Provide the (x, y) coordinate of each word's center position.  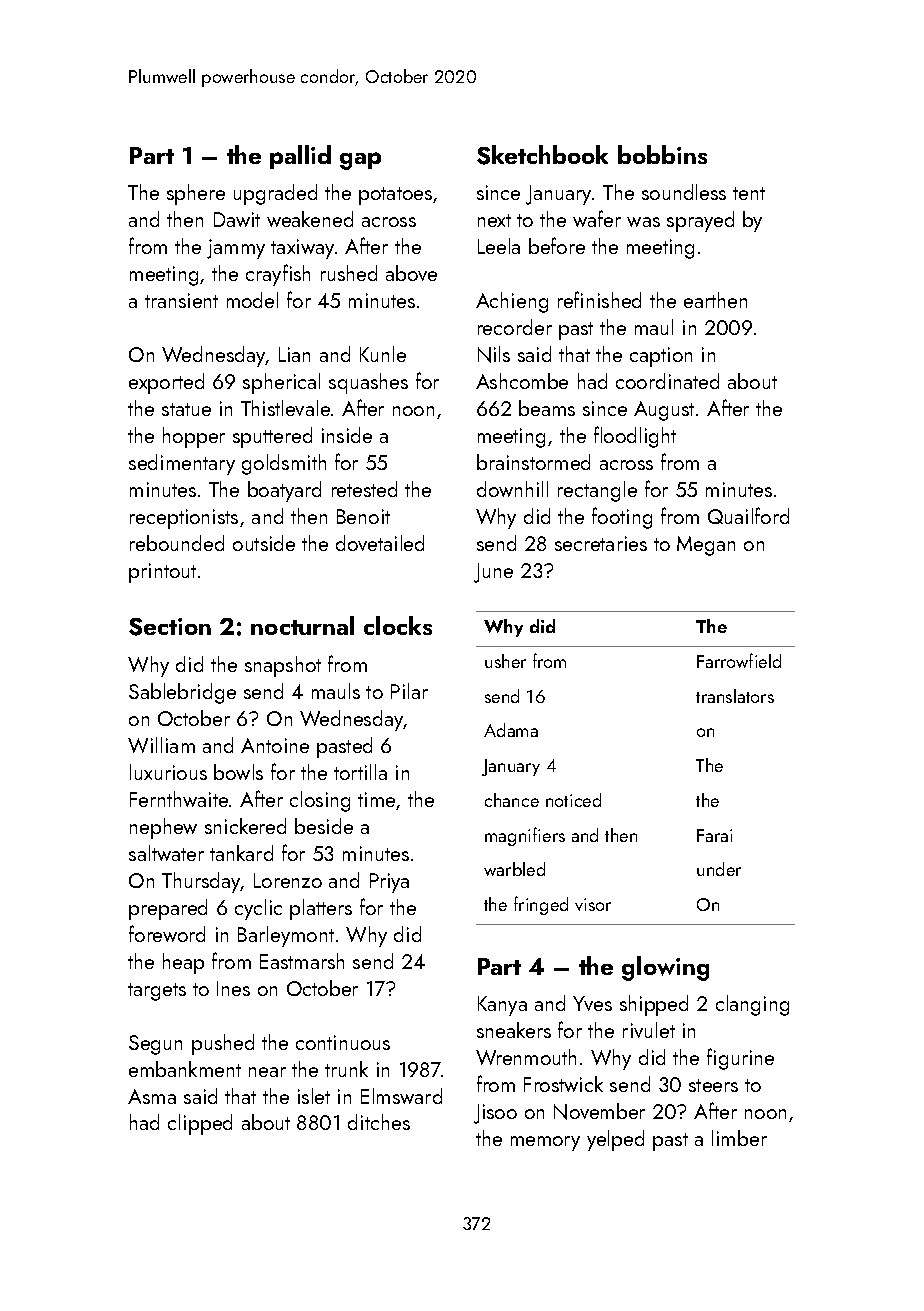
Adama (511, 730)
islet (314, 1096)
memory (545, 1143)
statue (186, 409)
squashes (368, 383)
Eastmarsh (302, 961)
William (161, 745)
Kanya (502, 1006)
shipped (654, 1005)
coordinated (667, 381)
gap (360, 161)
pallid (300, 157)
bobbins (662, 154)
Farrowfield (739, 660)
